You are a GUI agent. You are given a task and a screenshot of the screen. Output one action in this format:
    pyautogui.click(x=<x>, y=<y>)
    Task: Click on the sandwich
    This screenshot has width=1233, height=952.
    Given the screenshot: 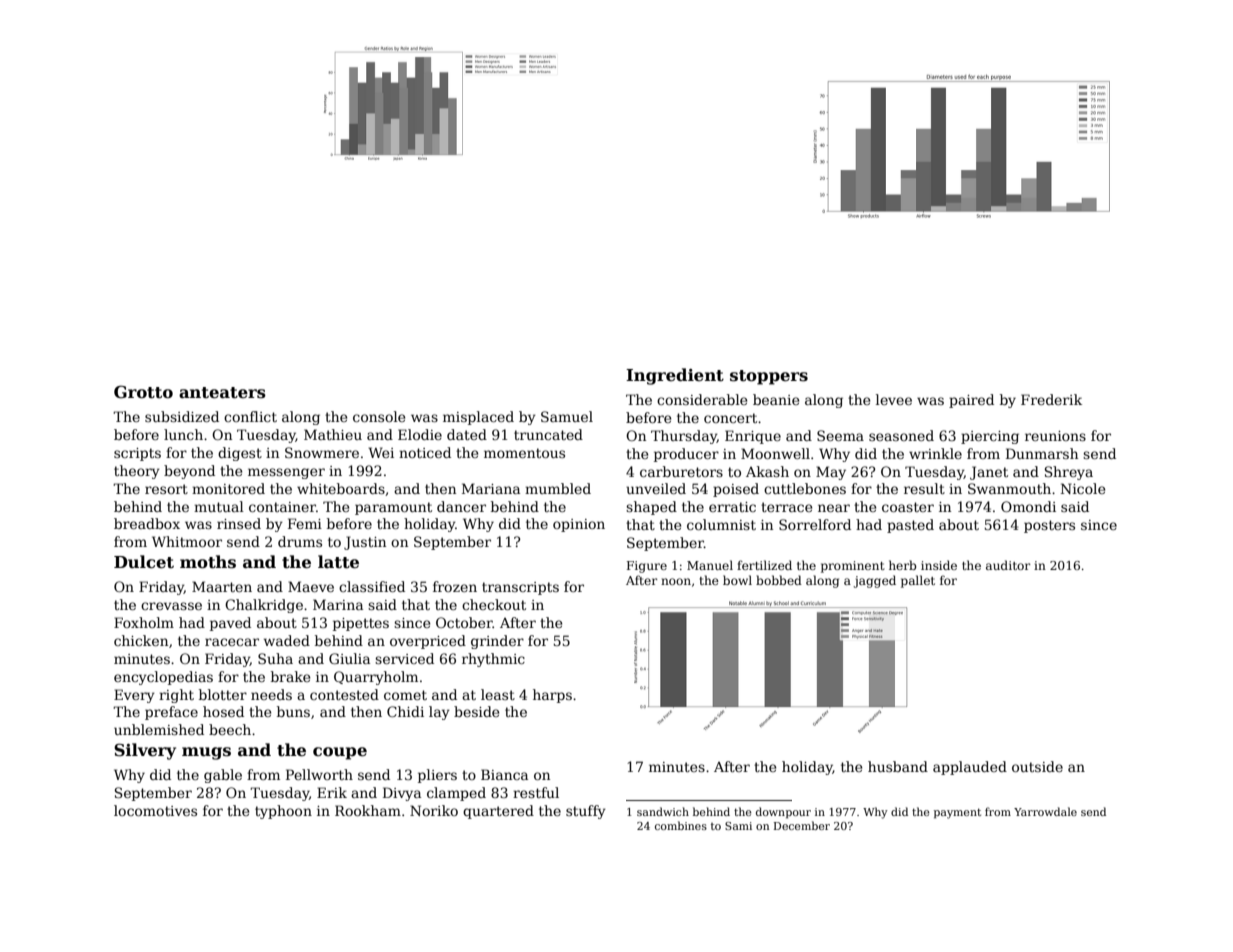 What is the action you would take?
    pyautogui.click(x=663, y=811)
